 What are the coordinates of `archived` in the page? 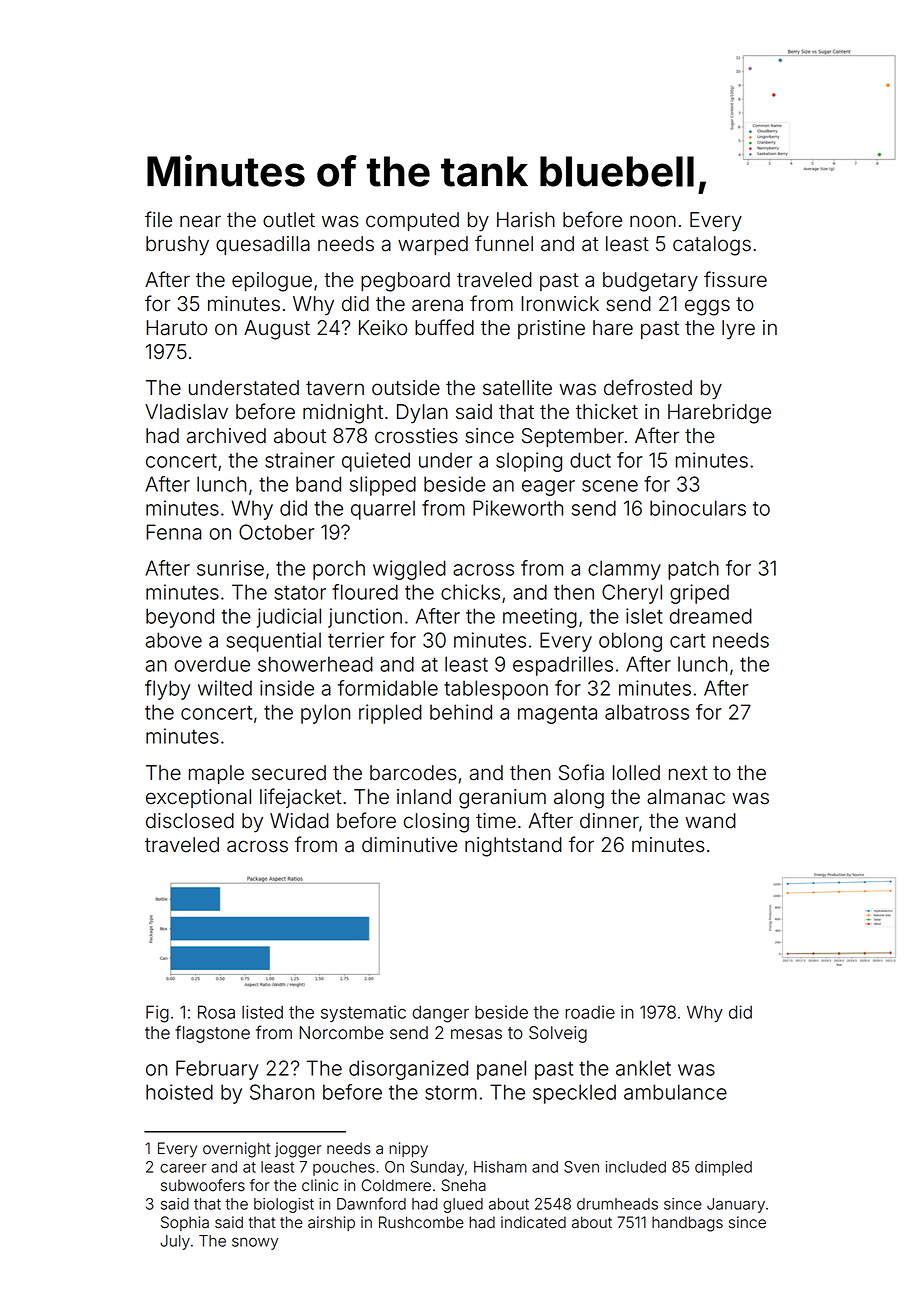 It's located at (226, 436).
